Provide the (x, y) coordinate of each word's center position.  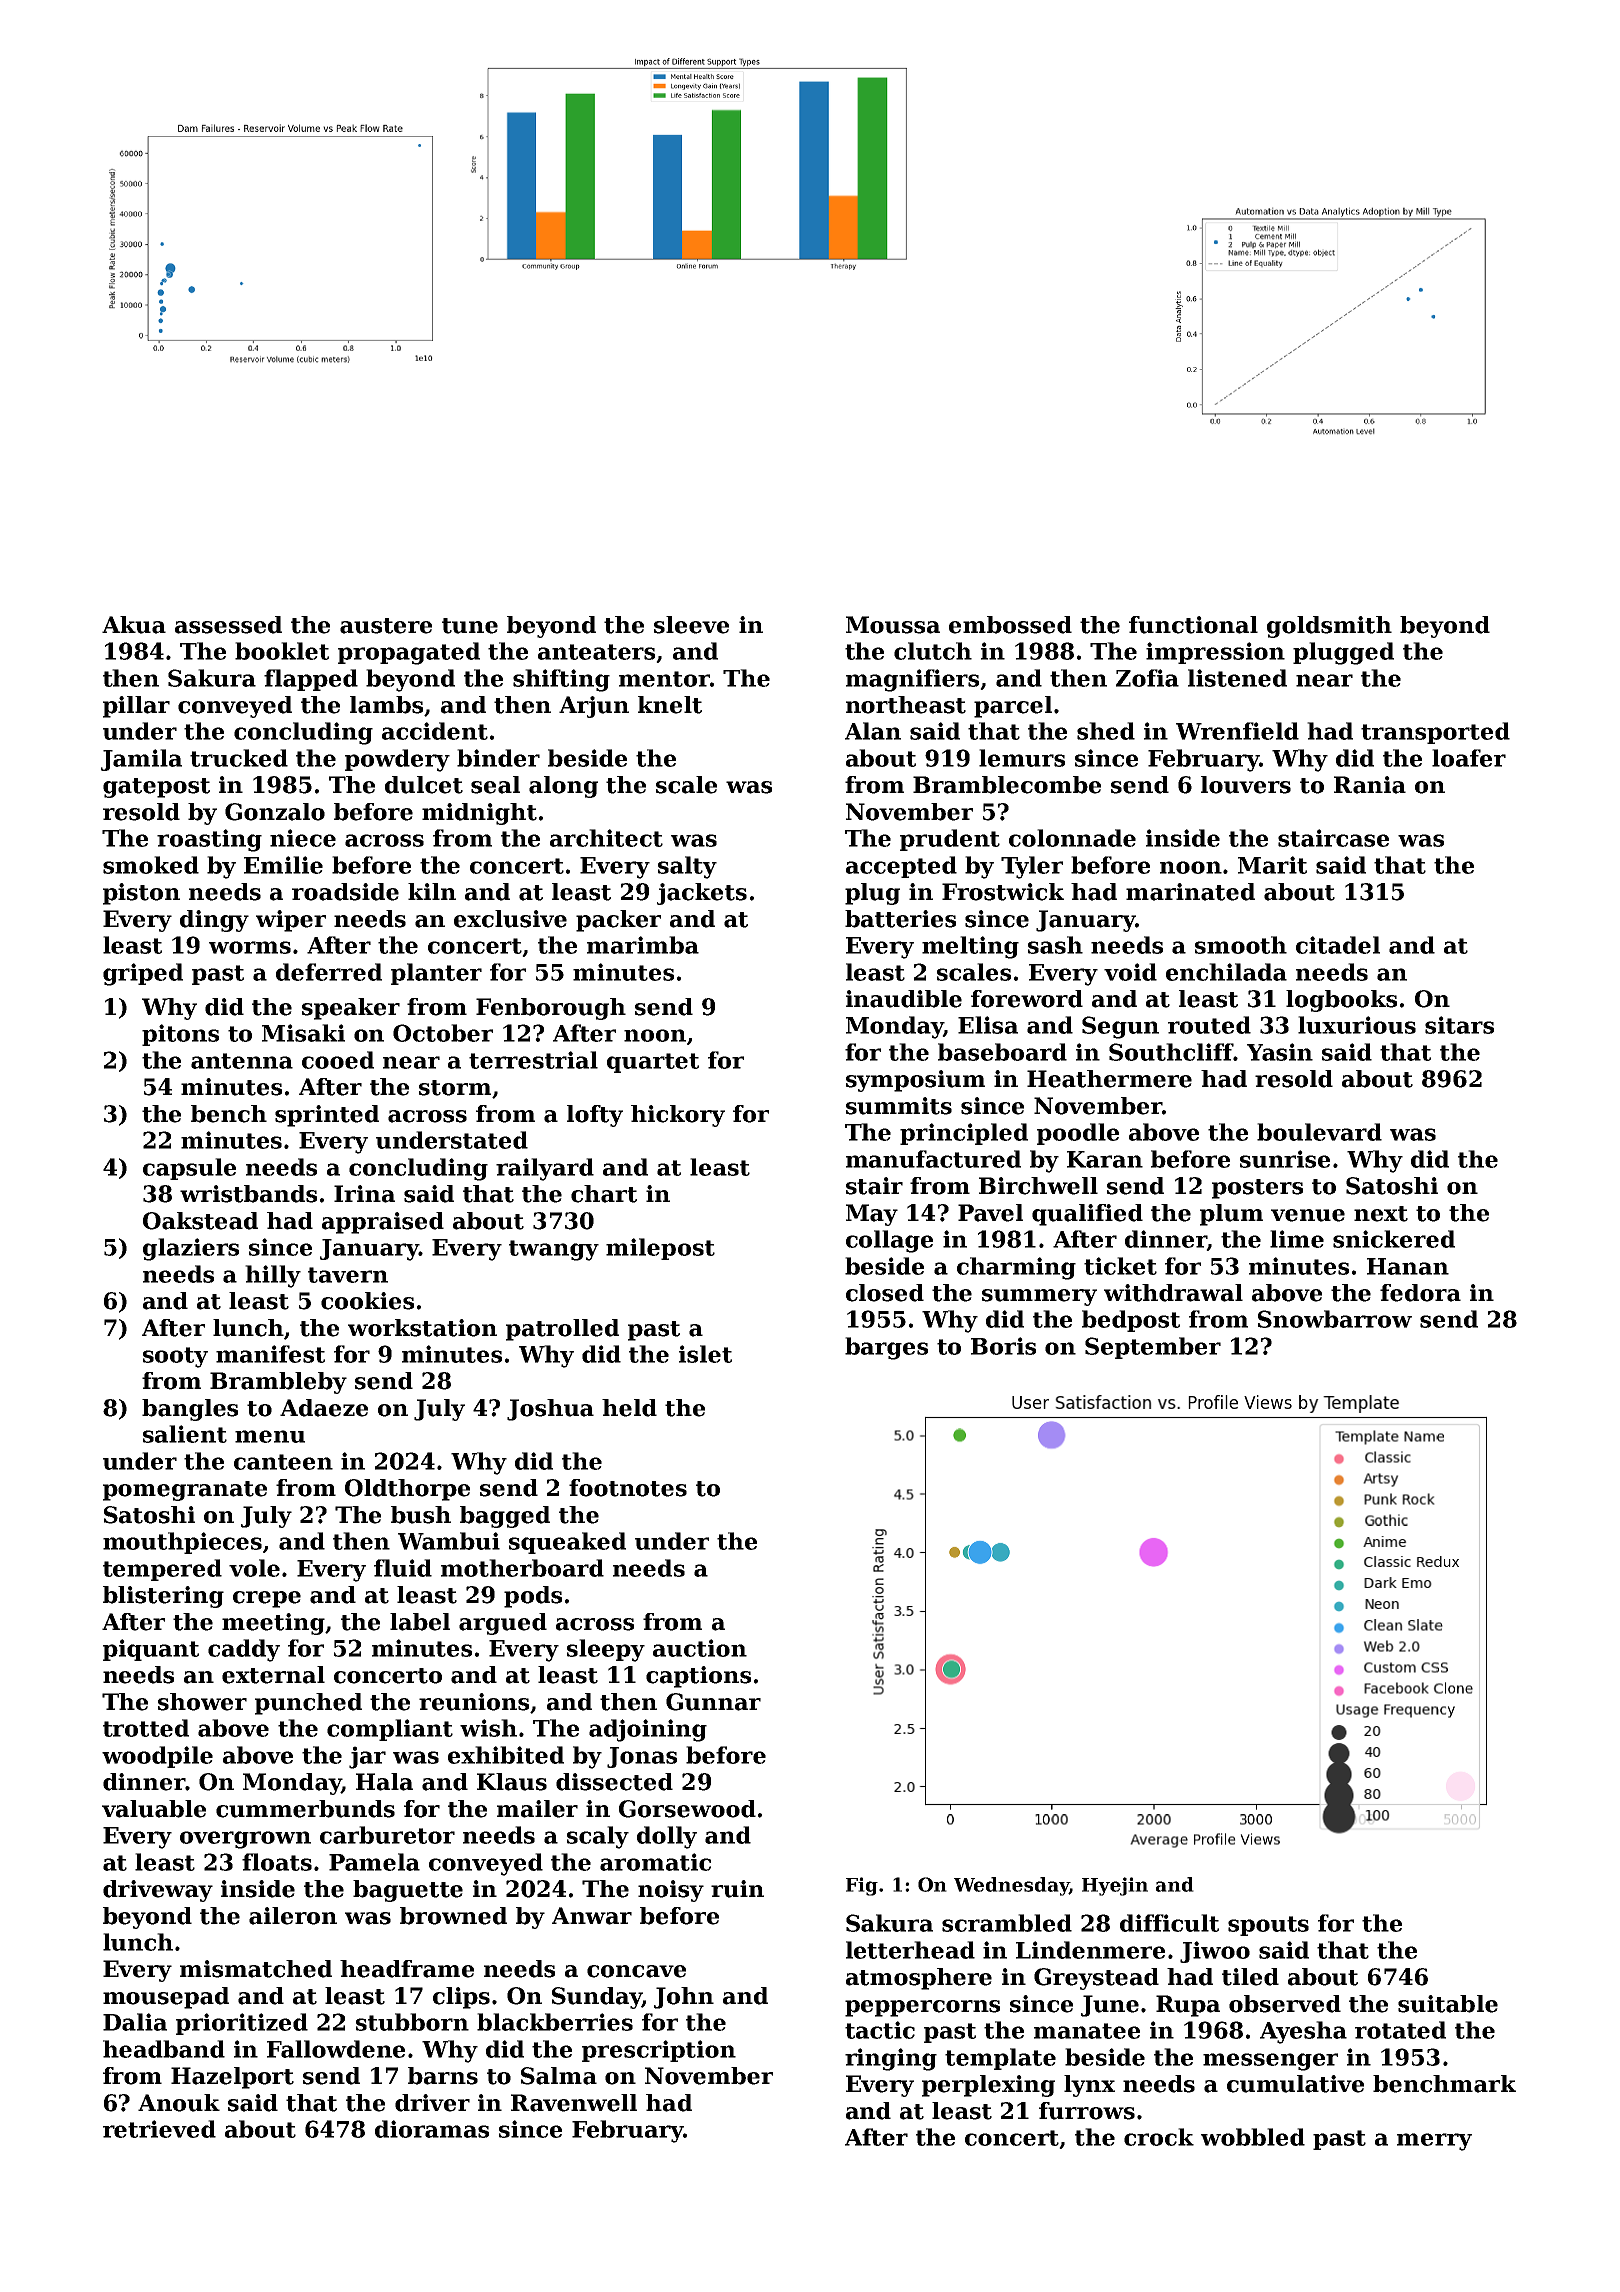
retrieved (159, 2129)
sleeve (691, 625)
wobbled (1253, 2137)
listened (1237, 678)
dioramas (432, 2129)
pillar (136, 707)
